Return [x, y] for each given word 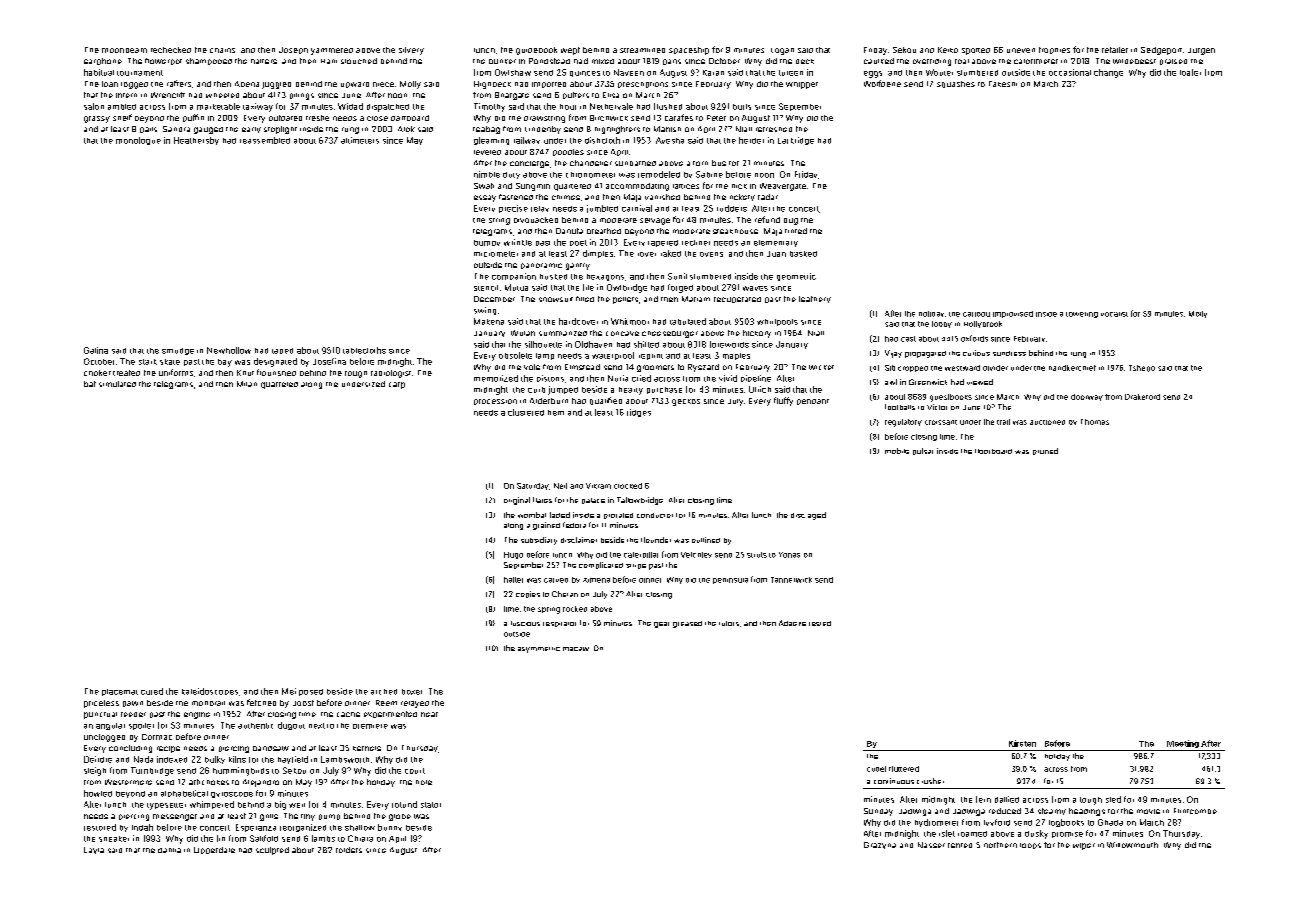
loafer [1190, 72]
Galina [96, 350]
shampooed [209, 61]
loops [1030, 846]
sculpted [272, 851]
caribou [976, 314]
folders [349, 850]
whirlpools [777, 322]
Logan [782, 51]
